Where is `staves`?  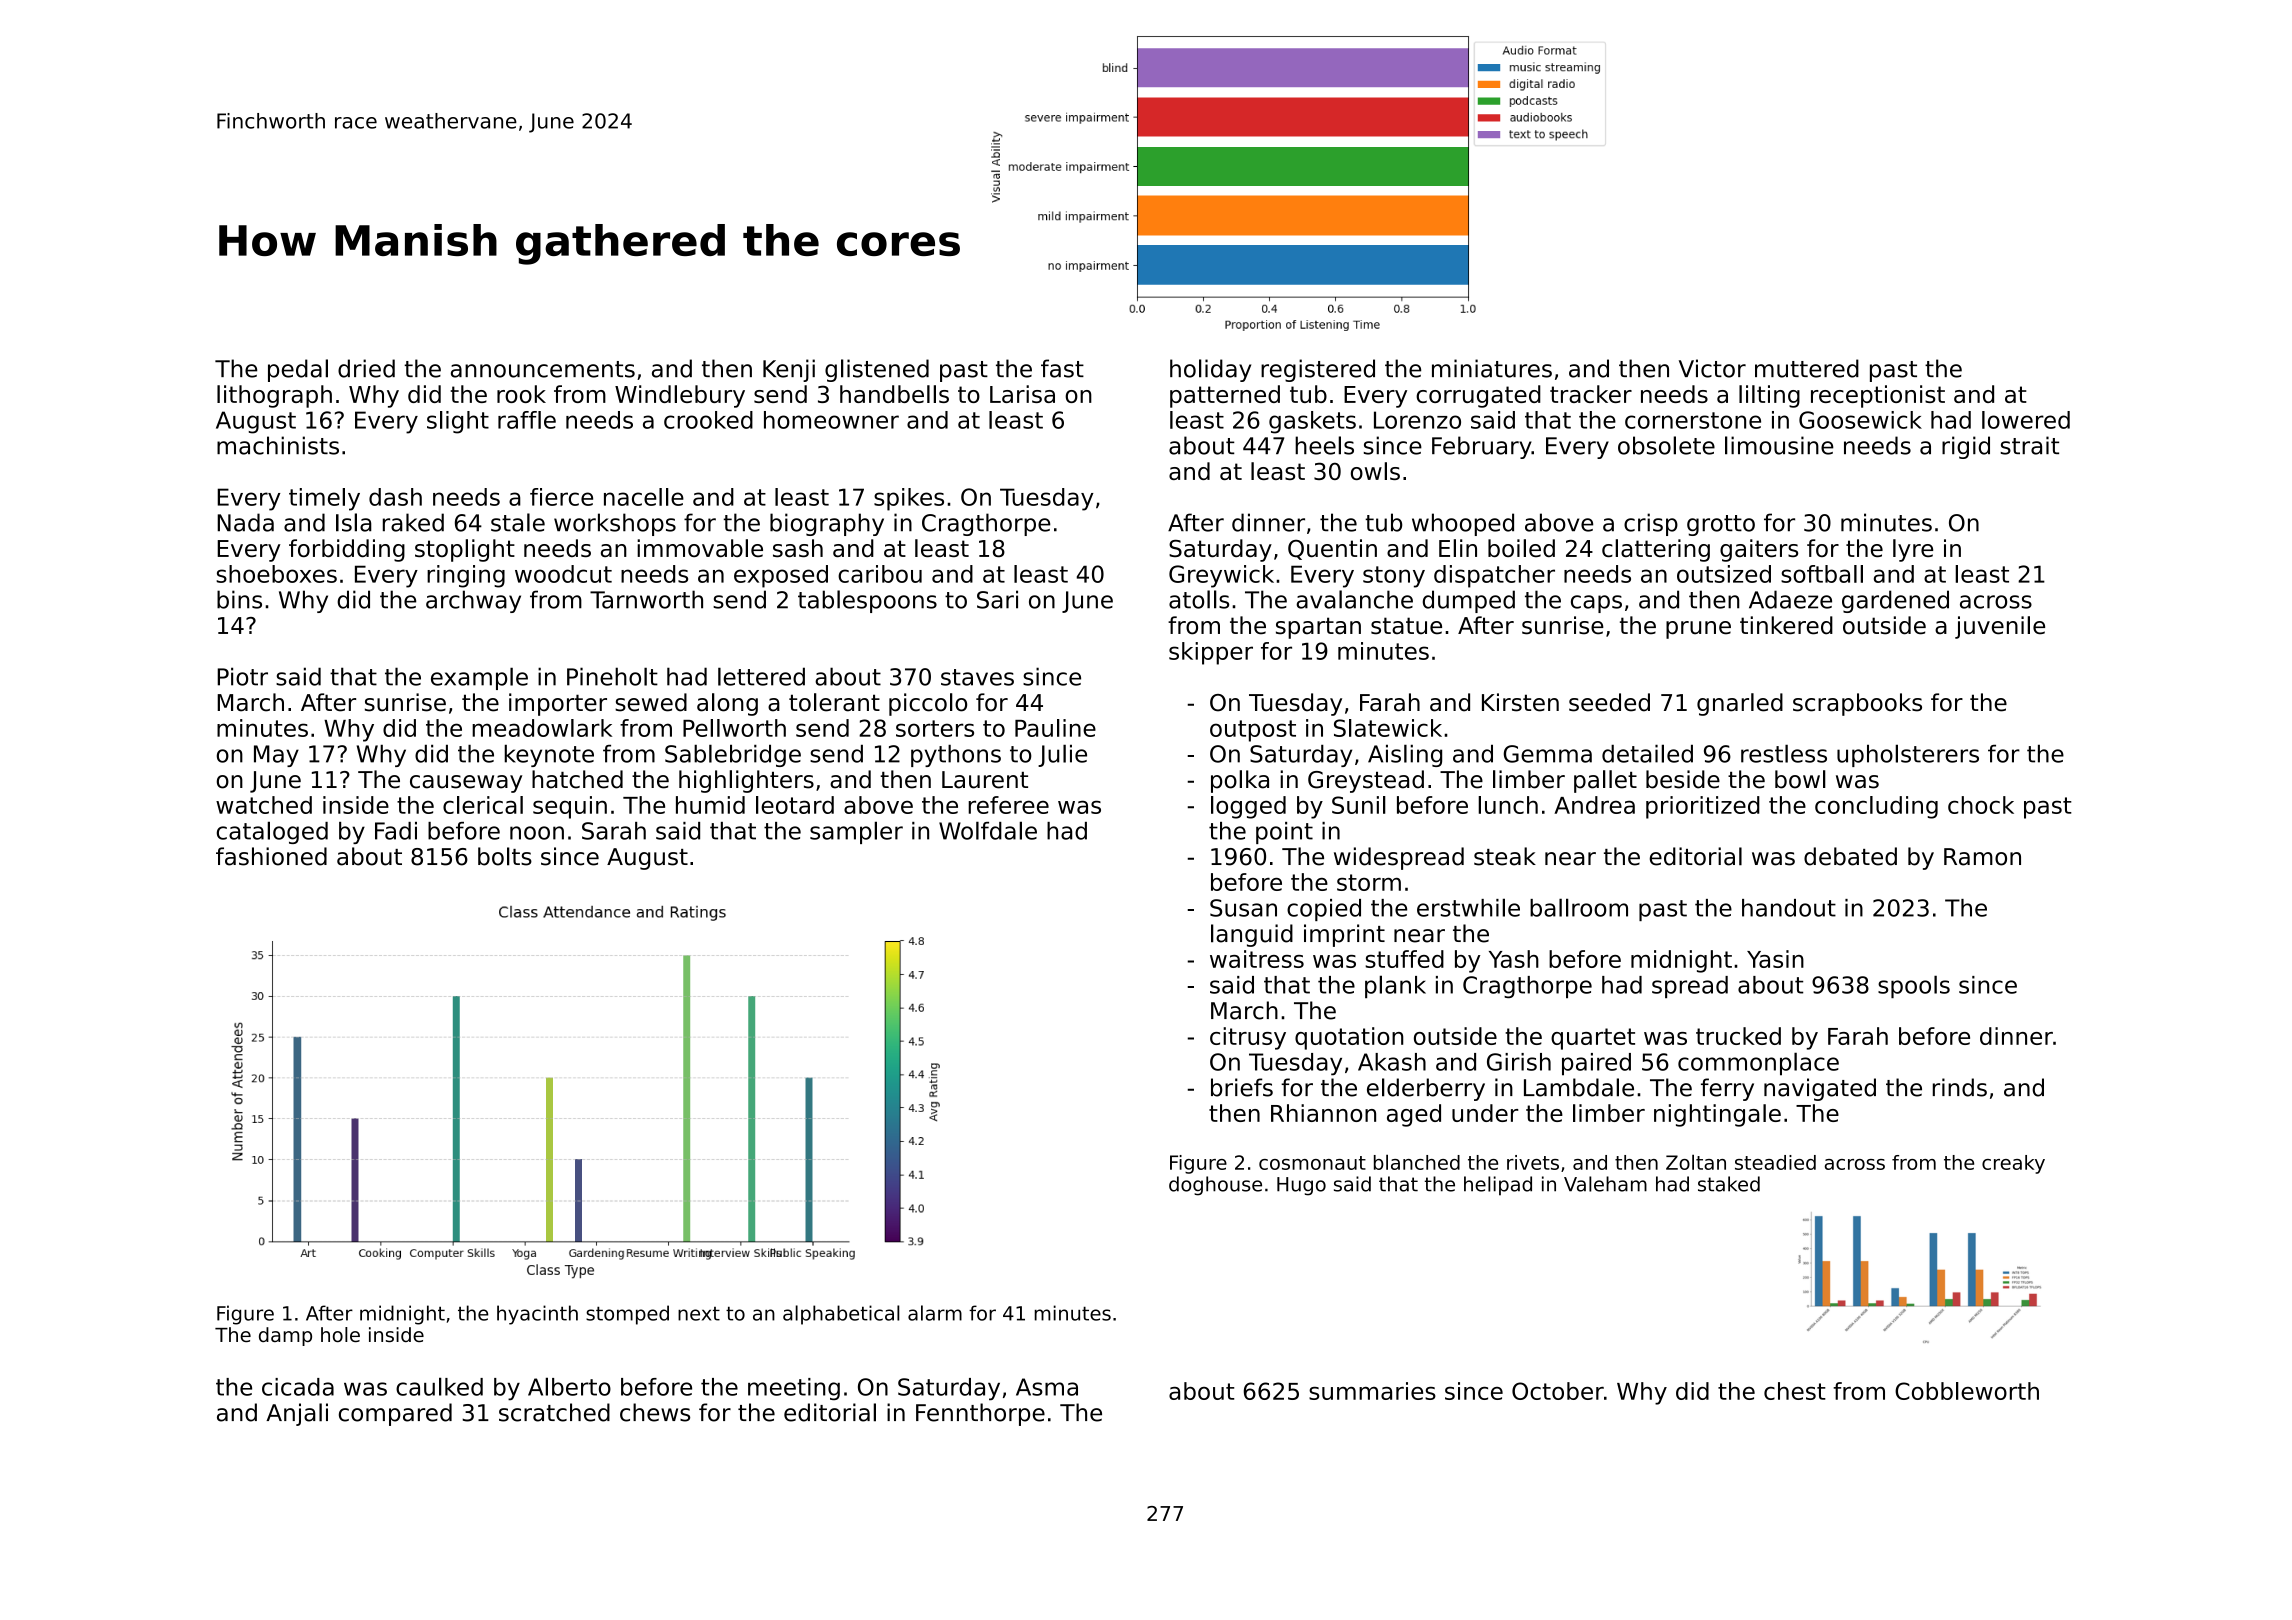 staves is located at coordinates (977, 677).
